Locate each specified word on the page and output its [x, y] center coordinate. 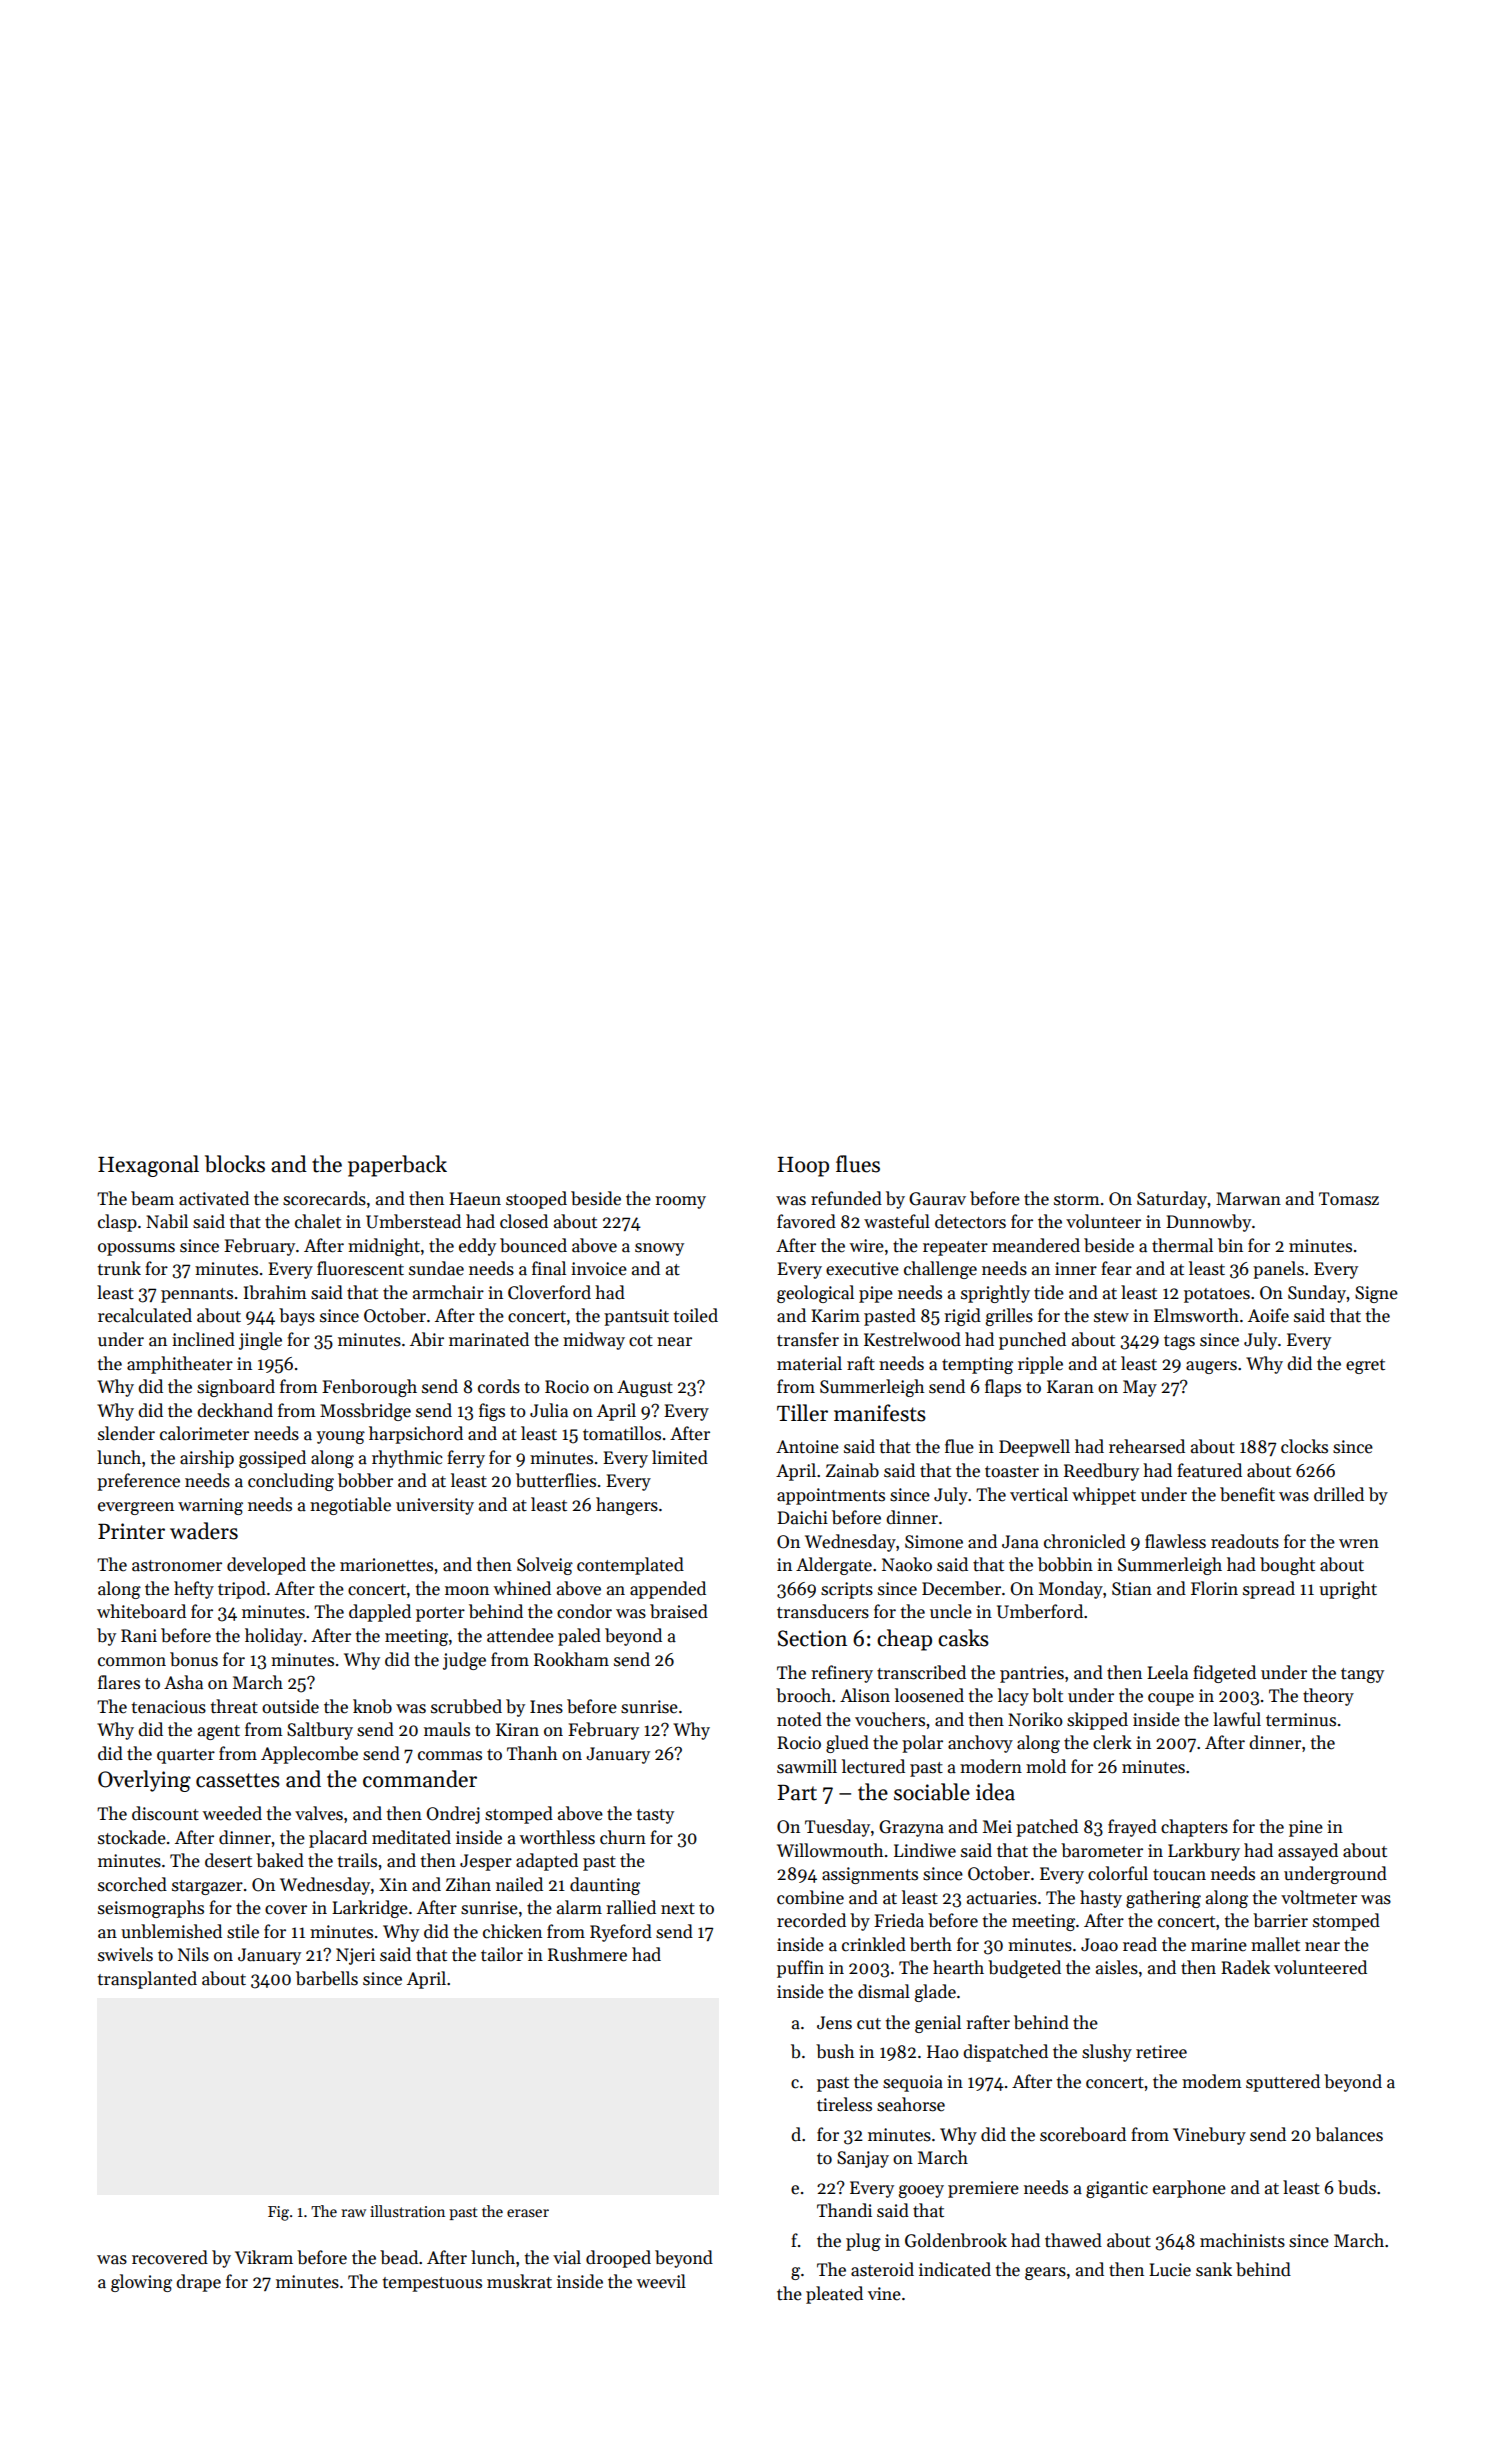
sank [1214, 2269]
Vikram [264, 2257]
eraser [528, 2213]
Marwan [1248, 1199]
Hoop [803, 1167]
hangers [627, 1506]
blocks [235, 1164]
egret [1365, 1366]
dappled [380, 1613]
